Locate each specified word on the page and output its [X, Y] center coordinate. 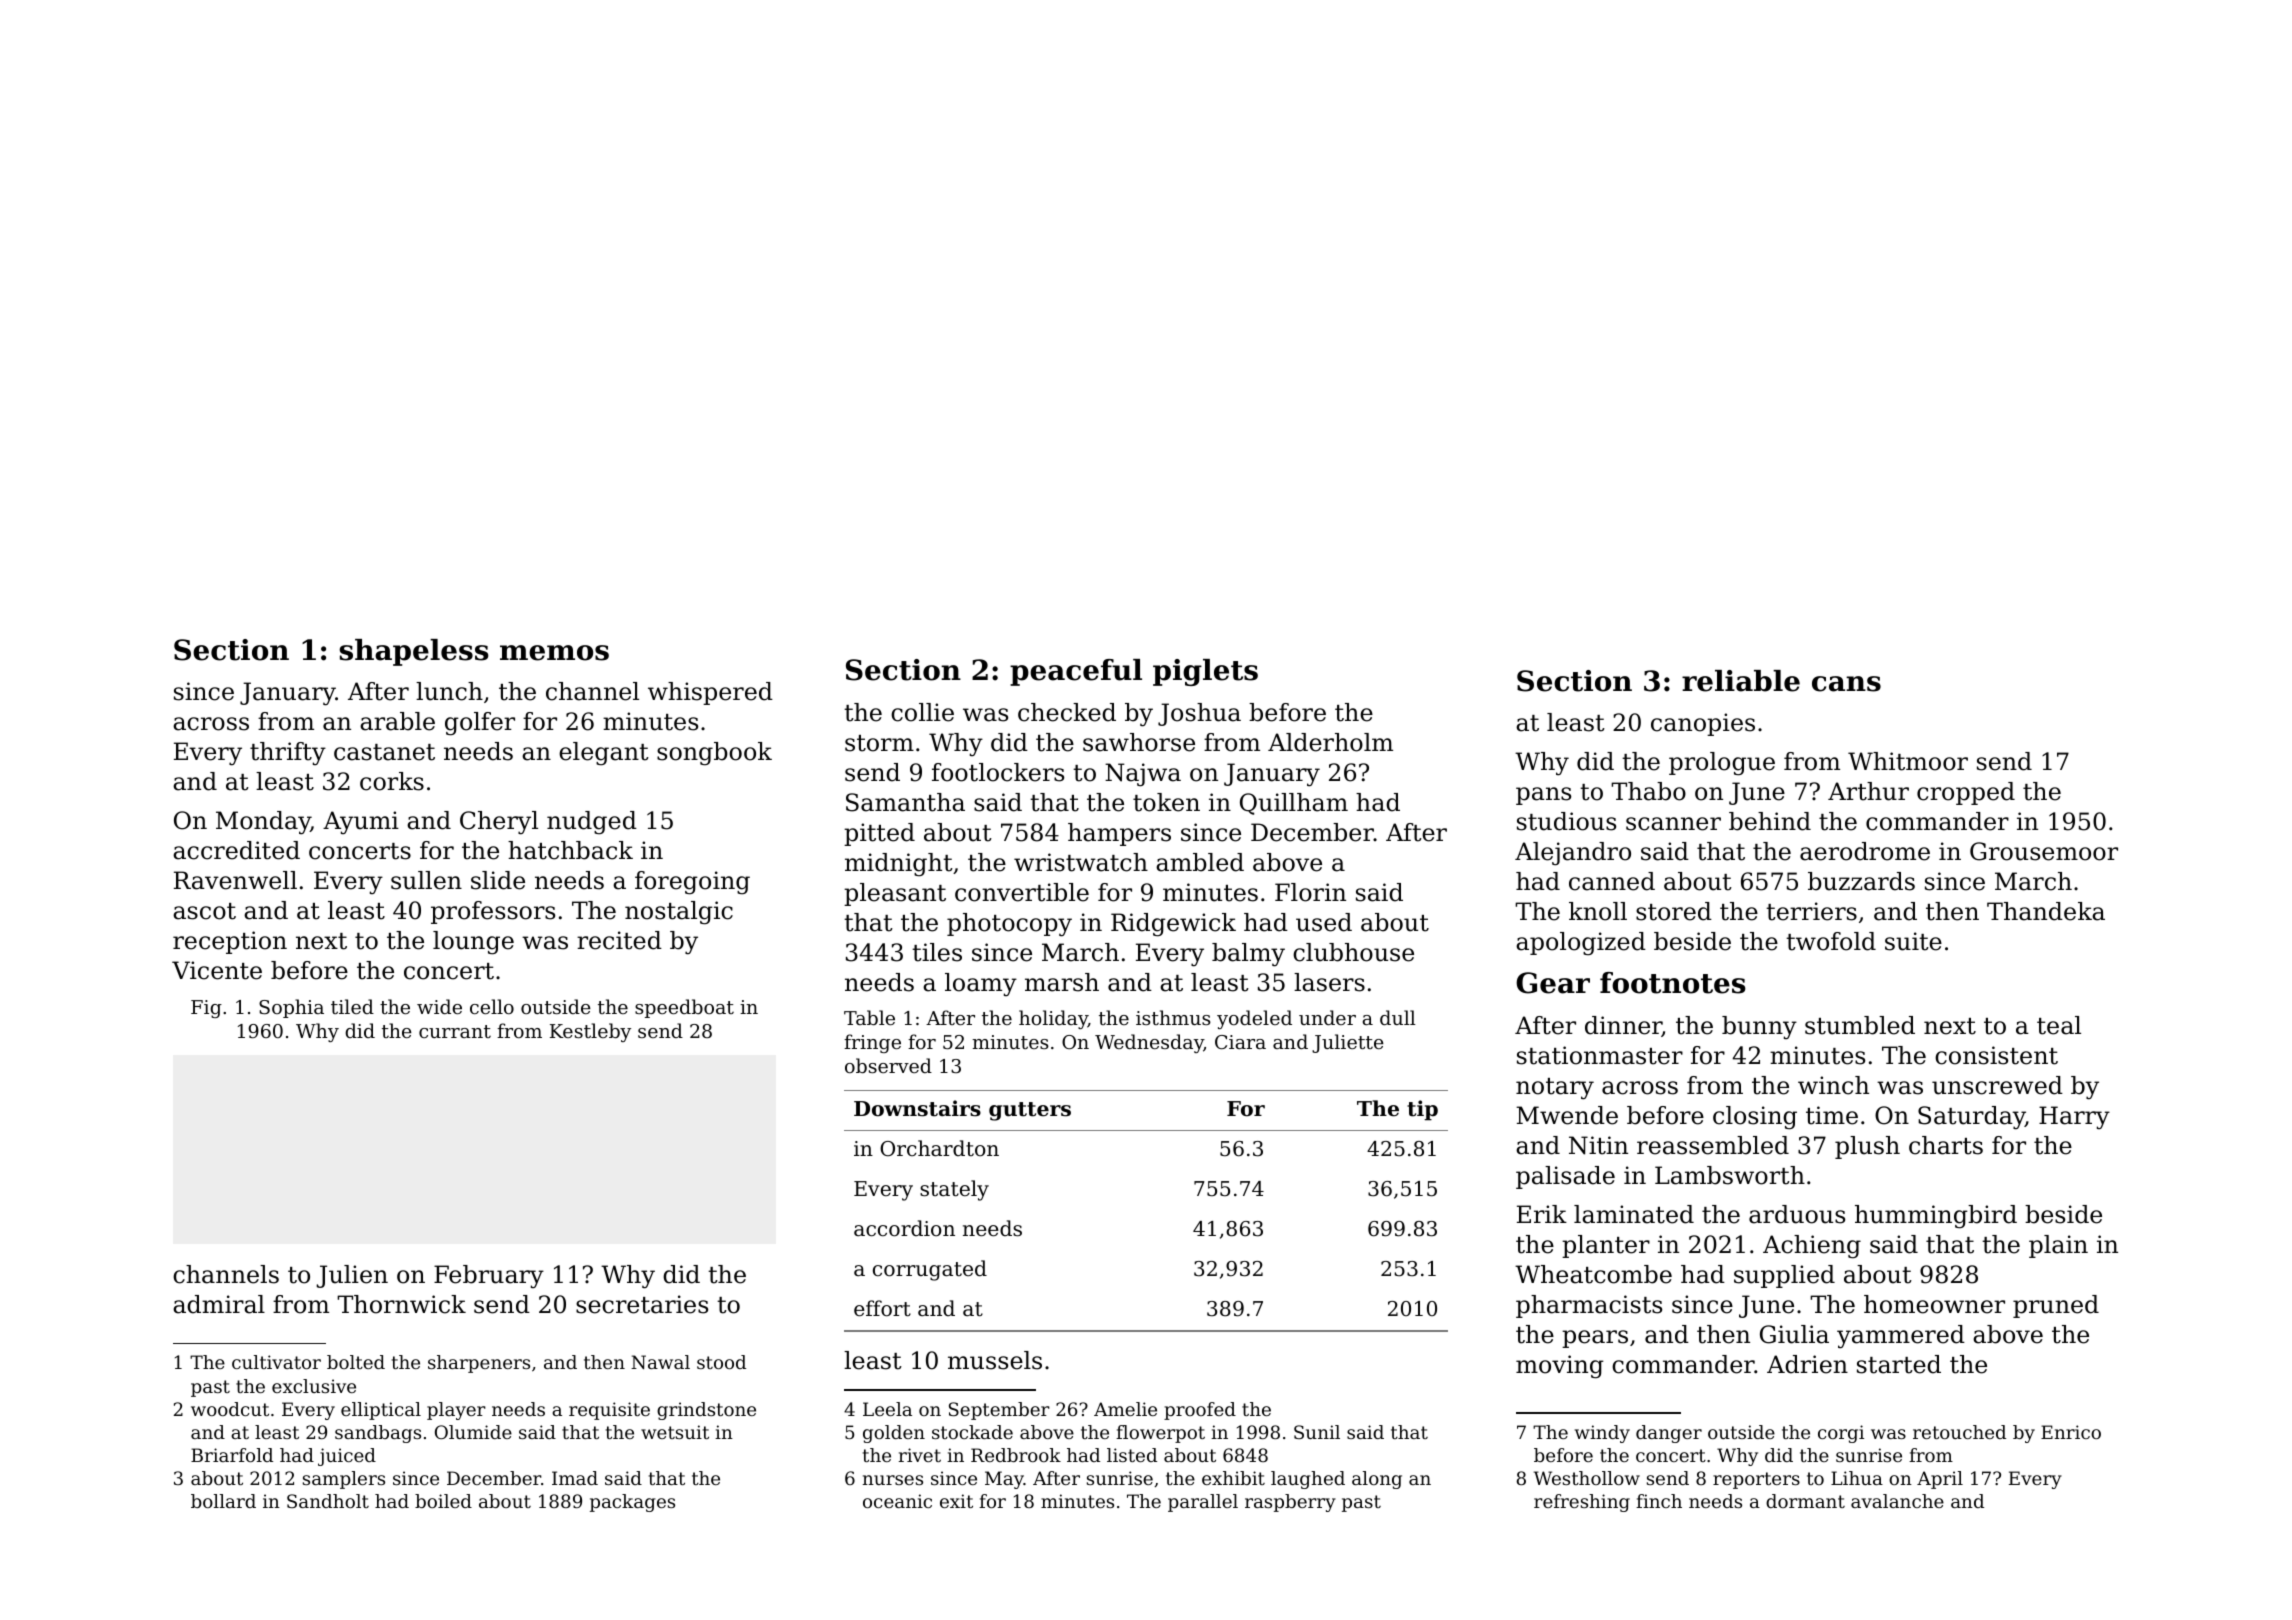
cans [1846, 684]
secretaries [642, 1304]
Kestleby [590, 1032]
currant [455, 1031]
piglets [1205, 672]
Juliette [1348, 1043]
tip [1422, 1110]
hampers [1119, 834]
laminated [1634, 1214]
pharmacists [1589, 1306]
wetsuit [675, 1432]
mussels [995, 1360]
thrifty [288, 753]
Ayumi [361, 822]
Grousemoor [2044, 851]
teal [2059, 1025]
